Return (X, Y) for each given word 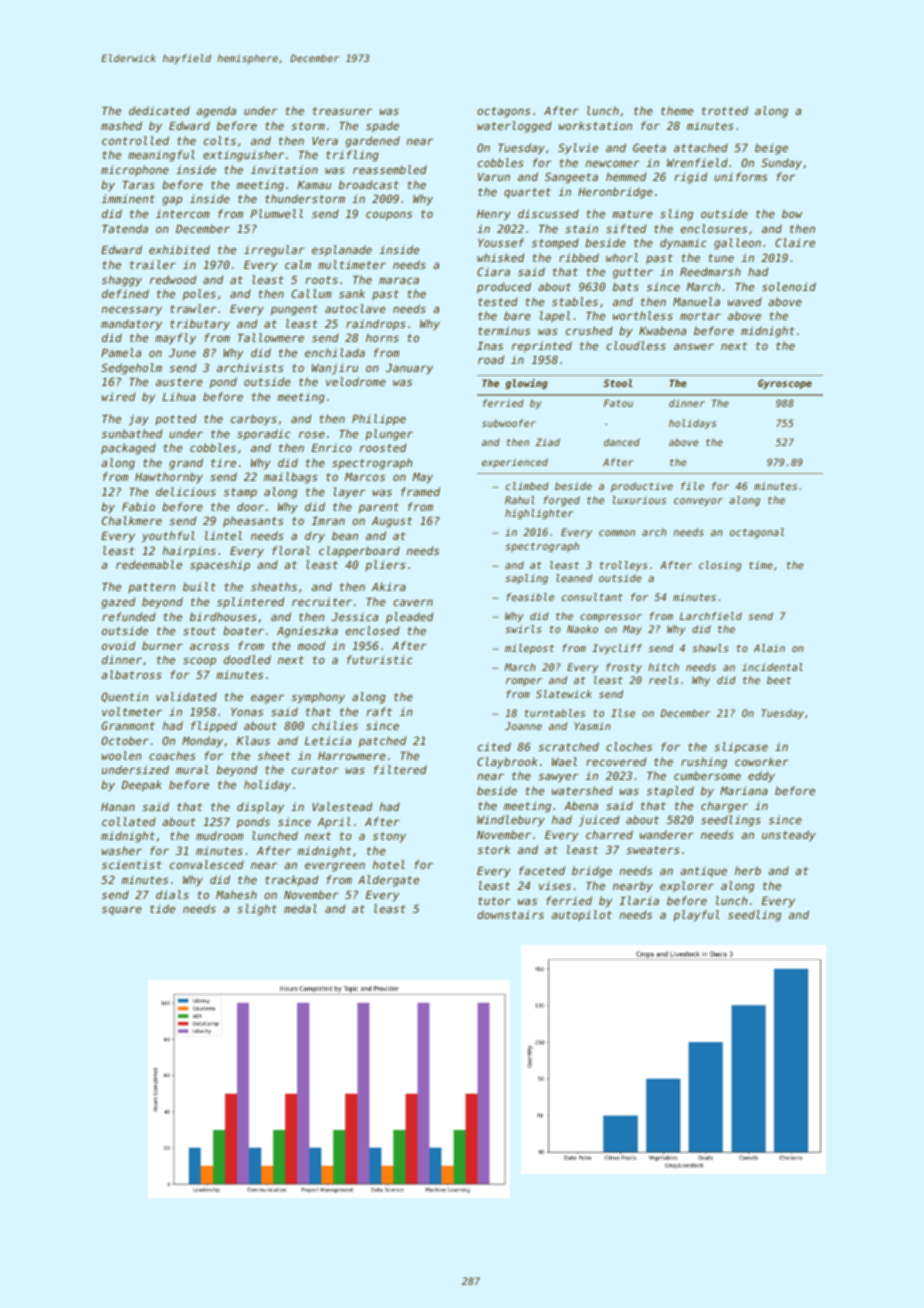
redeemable (149, 564)
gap (172, 201)
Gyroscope (785, 384)
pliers (385, 565)
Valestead (342, 806)
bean (345, 535)
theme (677, 110)
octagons (503, 112)
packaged (128, 449)
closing (720, 566)
